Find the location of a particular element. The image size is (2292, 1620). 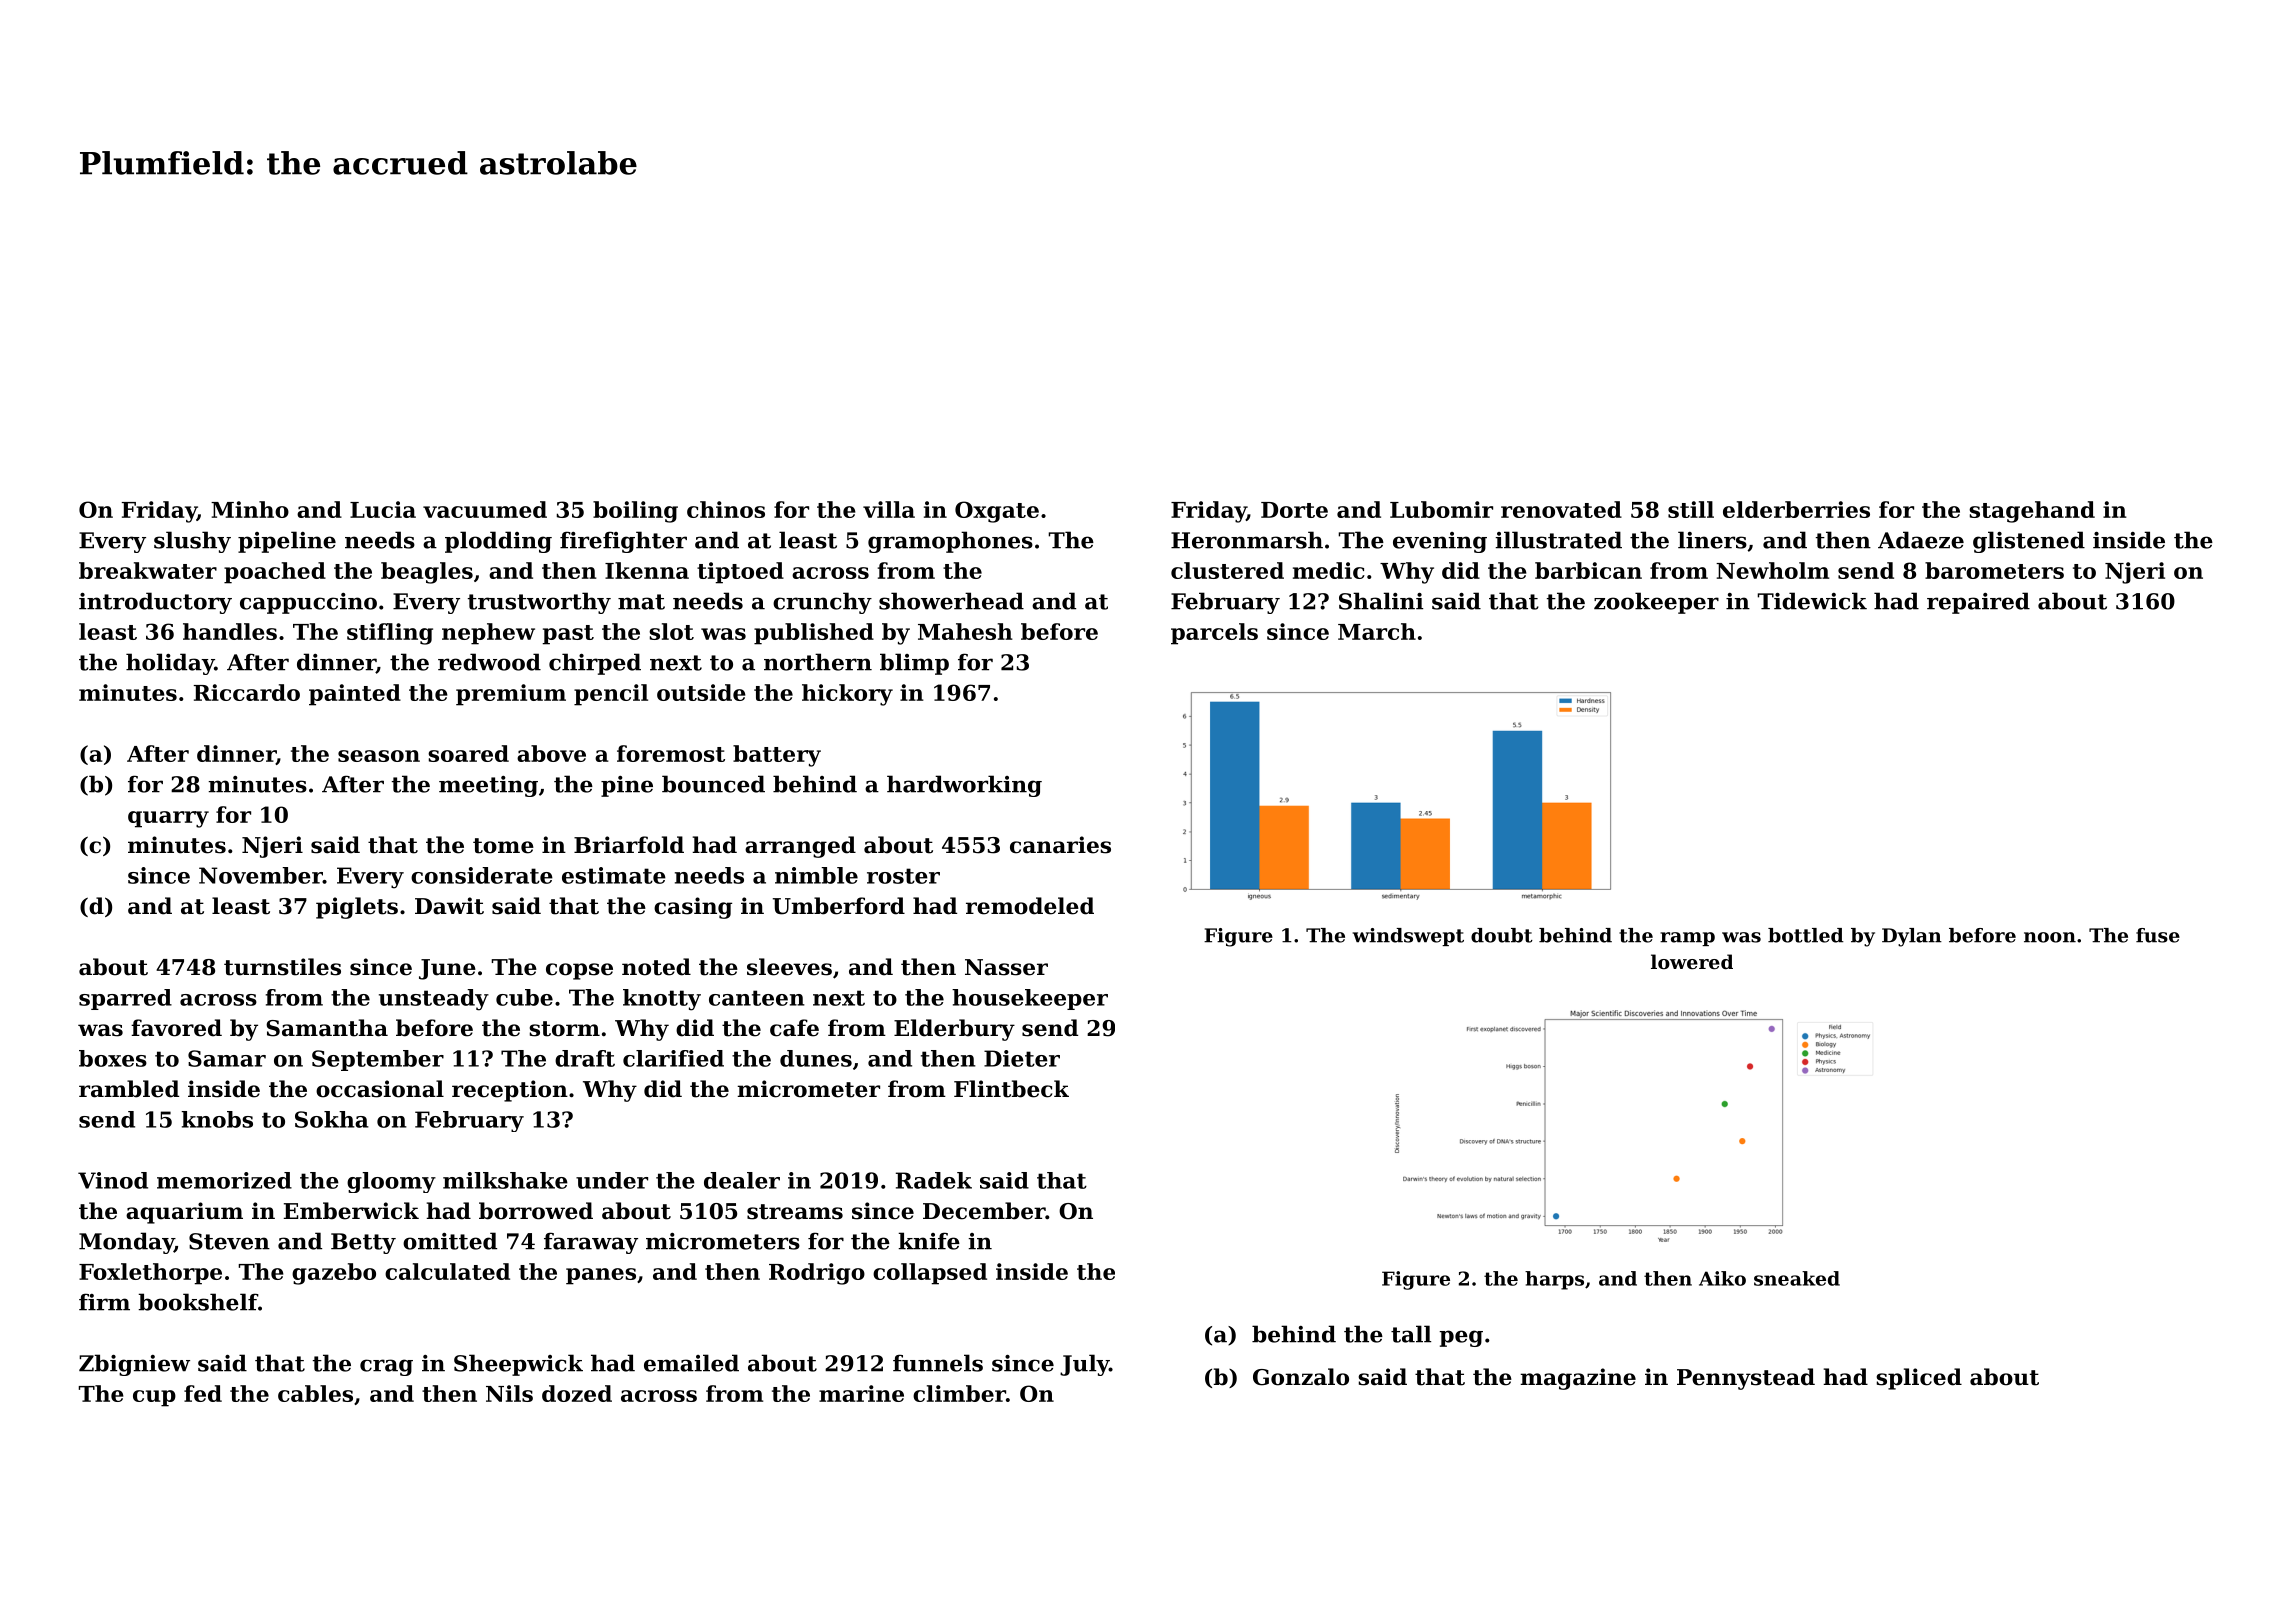

repaired is located at coordinates (1978, 603).
